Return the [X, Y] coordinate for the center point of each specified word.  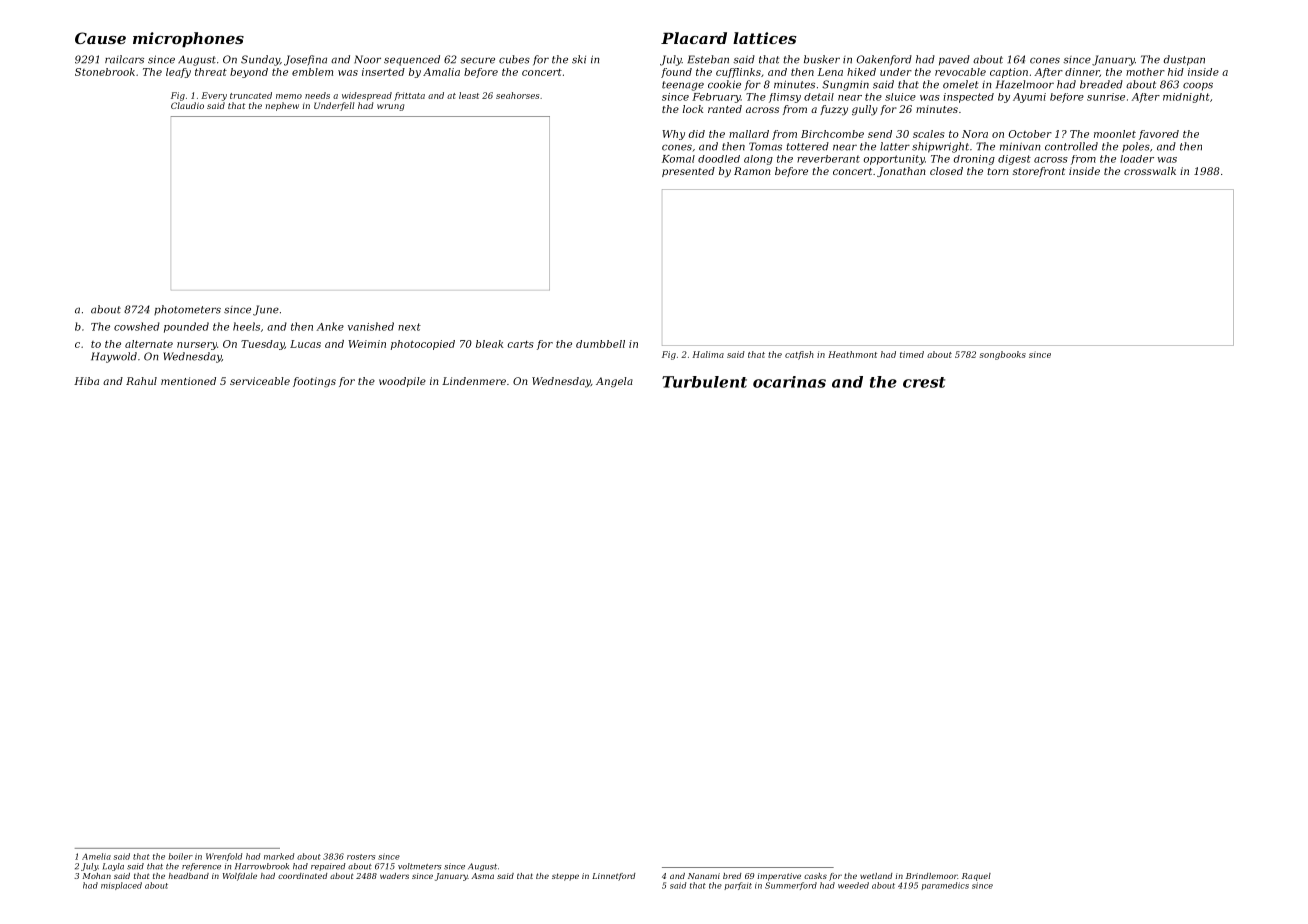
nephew [282, 106]
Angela [614, 382]
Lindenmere [474, 381]
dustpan [1184, 60]
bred [732, 876]
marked [279, 856]
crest [924, 382]
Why [673, 135]
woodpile [402, 382]
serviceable [260, 381]
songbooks [1003, 355]
